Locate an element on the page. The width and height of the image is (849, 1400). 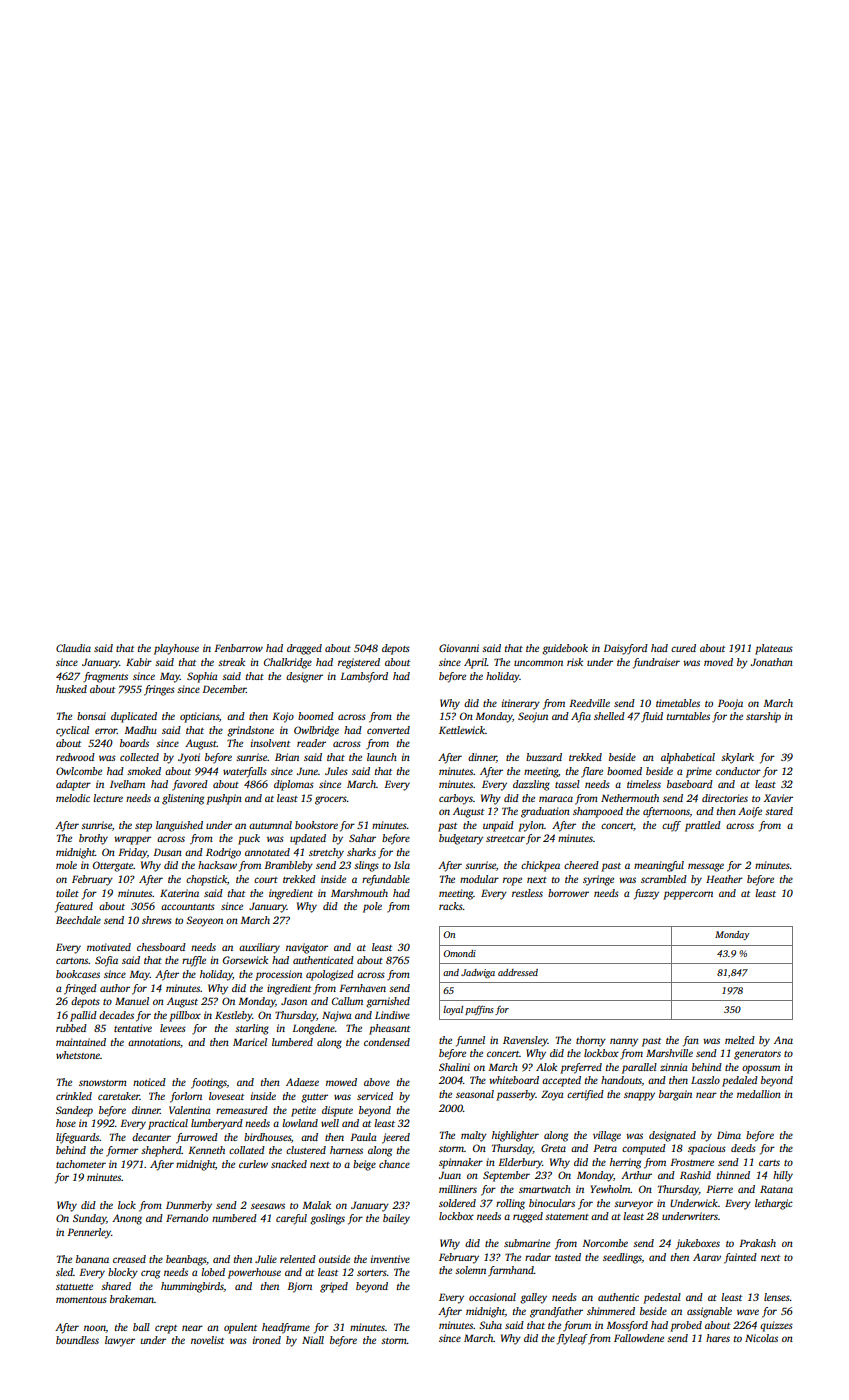
peppercorn is located at coordinates (688, 895).
